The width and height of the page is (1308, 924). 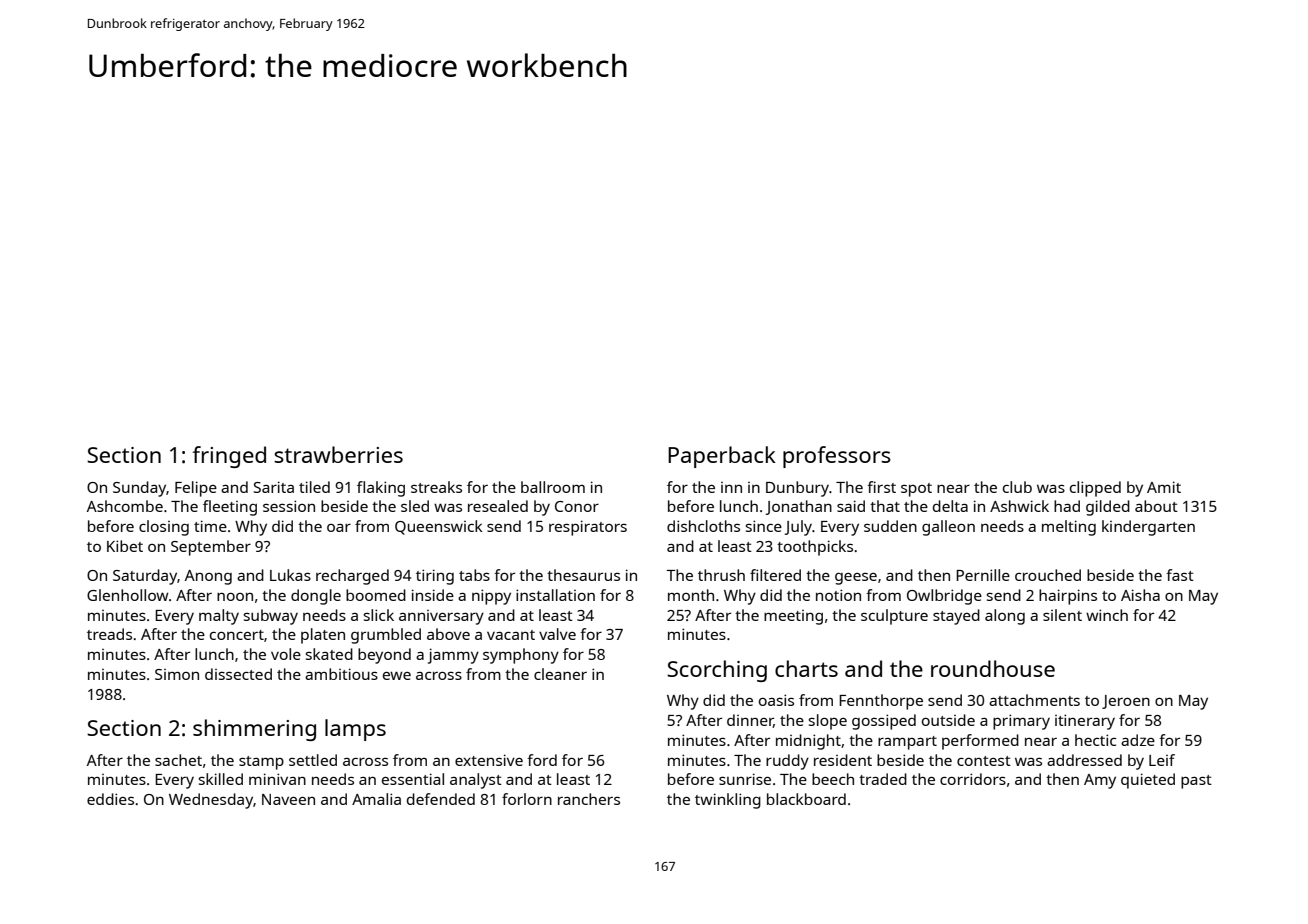 I want to click on closing, so click(x=164, y=528).
